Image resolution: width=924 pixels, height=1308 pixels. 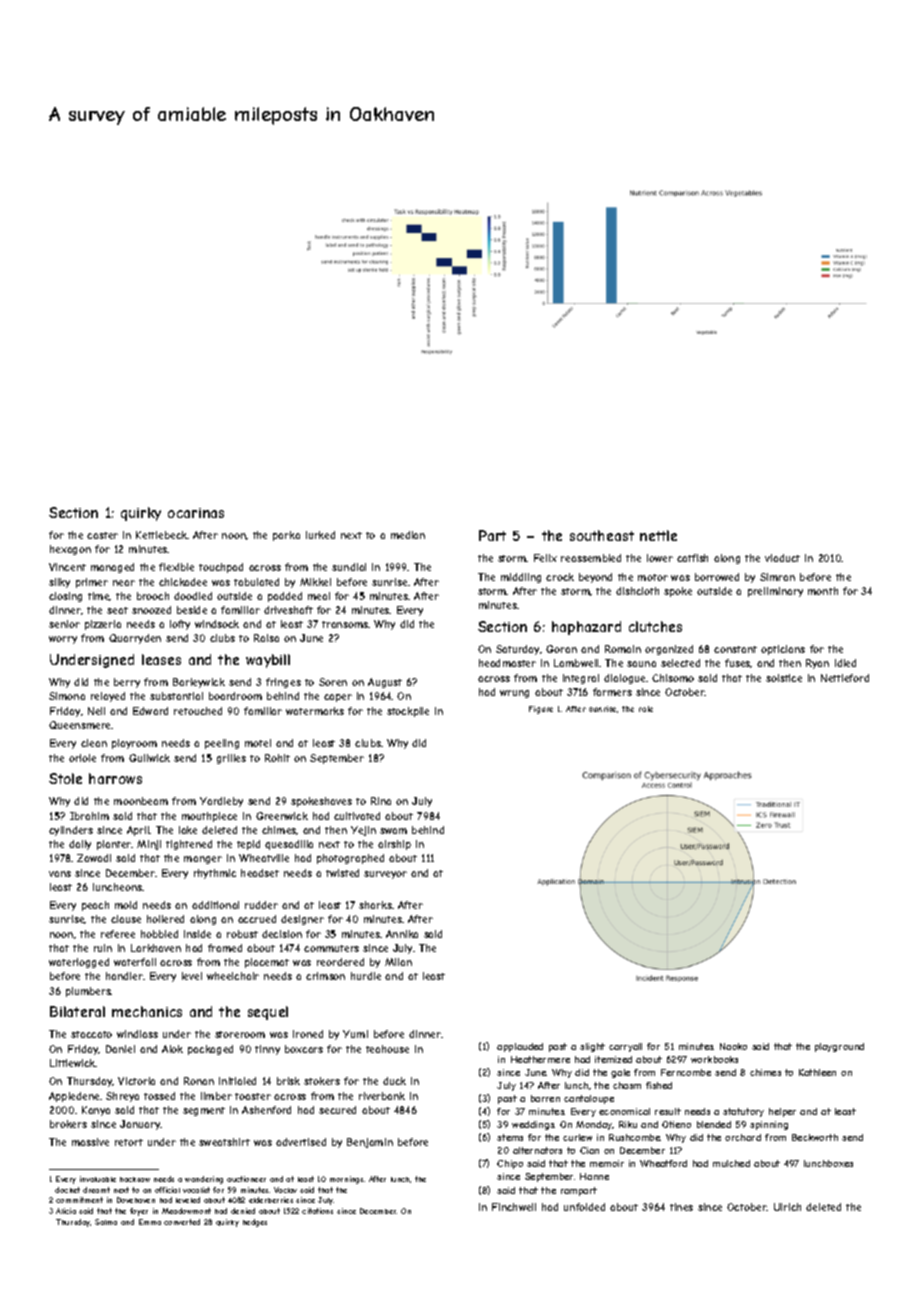 I want to click on playground, so click(x=839, y=1047).
